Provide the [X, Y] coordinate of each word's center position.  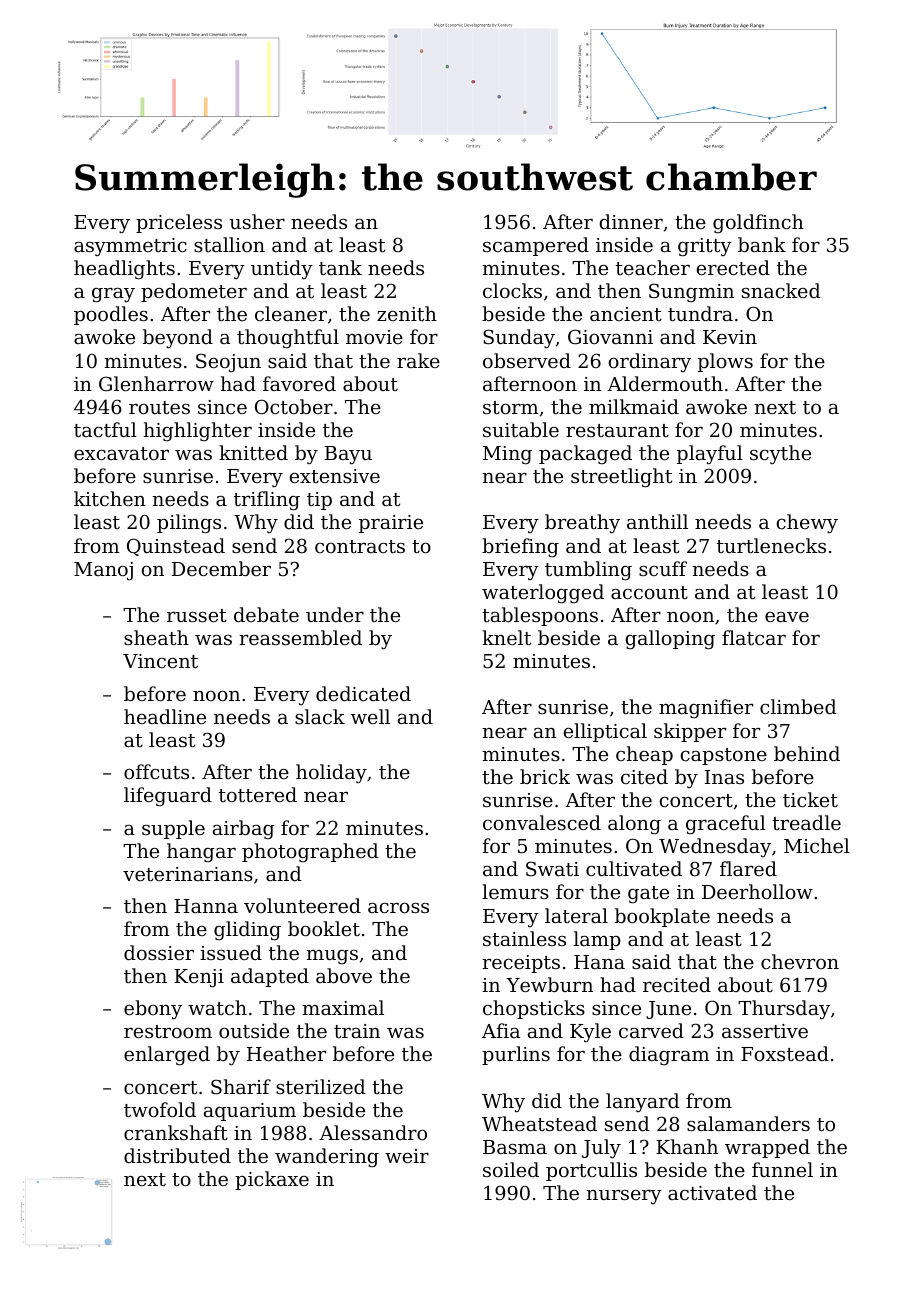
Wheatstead [539, 1123]
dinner [631, 221]
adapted [270, 977]
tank [340, 267]
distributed [177, 1155]
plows [725, 362]
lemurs [515, 891]
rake [418, 360]
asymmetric [130, 247]
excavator [121, 453]
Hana [599, 962]
